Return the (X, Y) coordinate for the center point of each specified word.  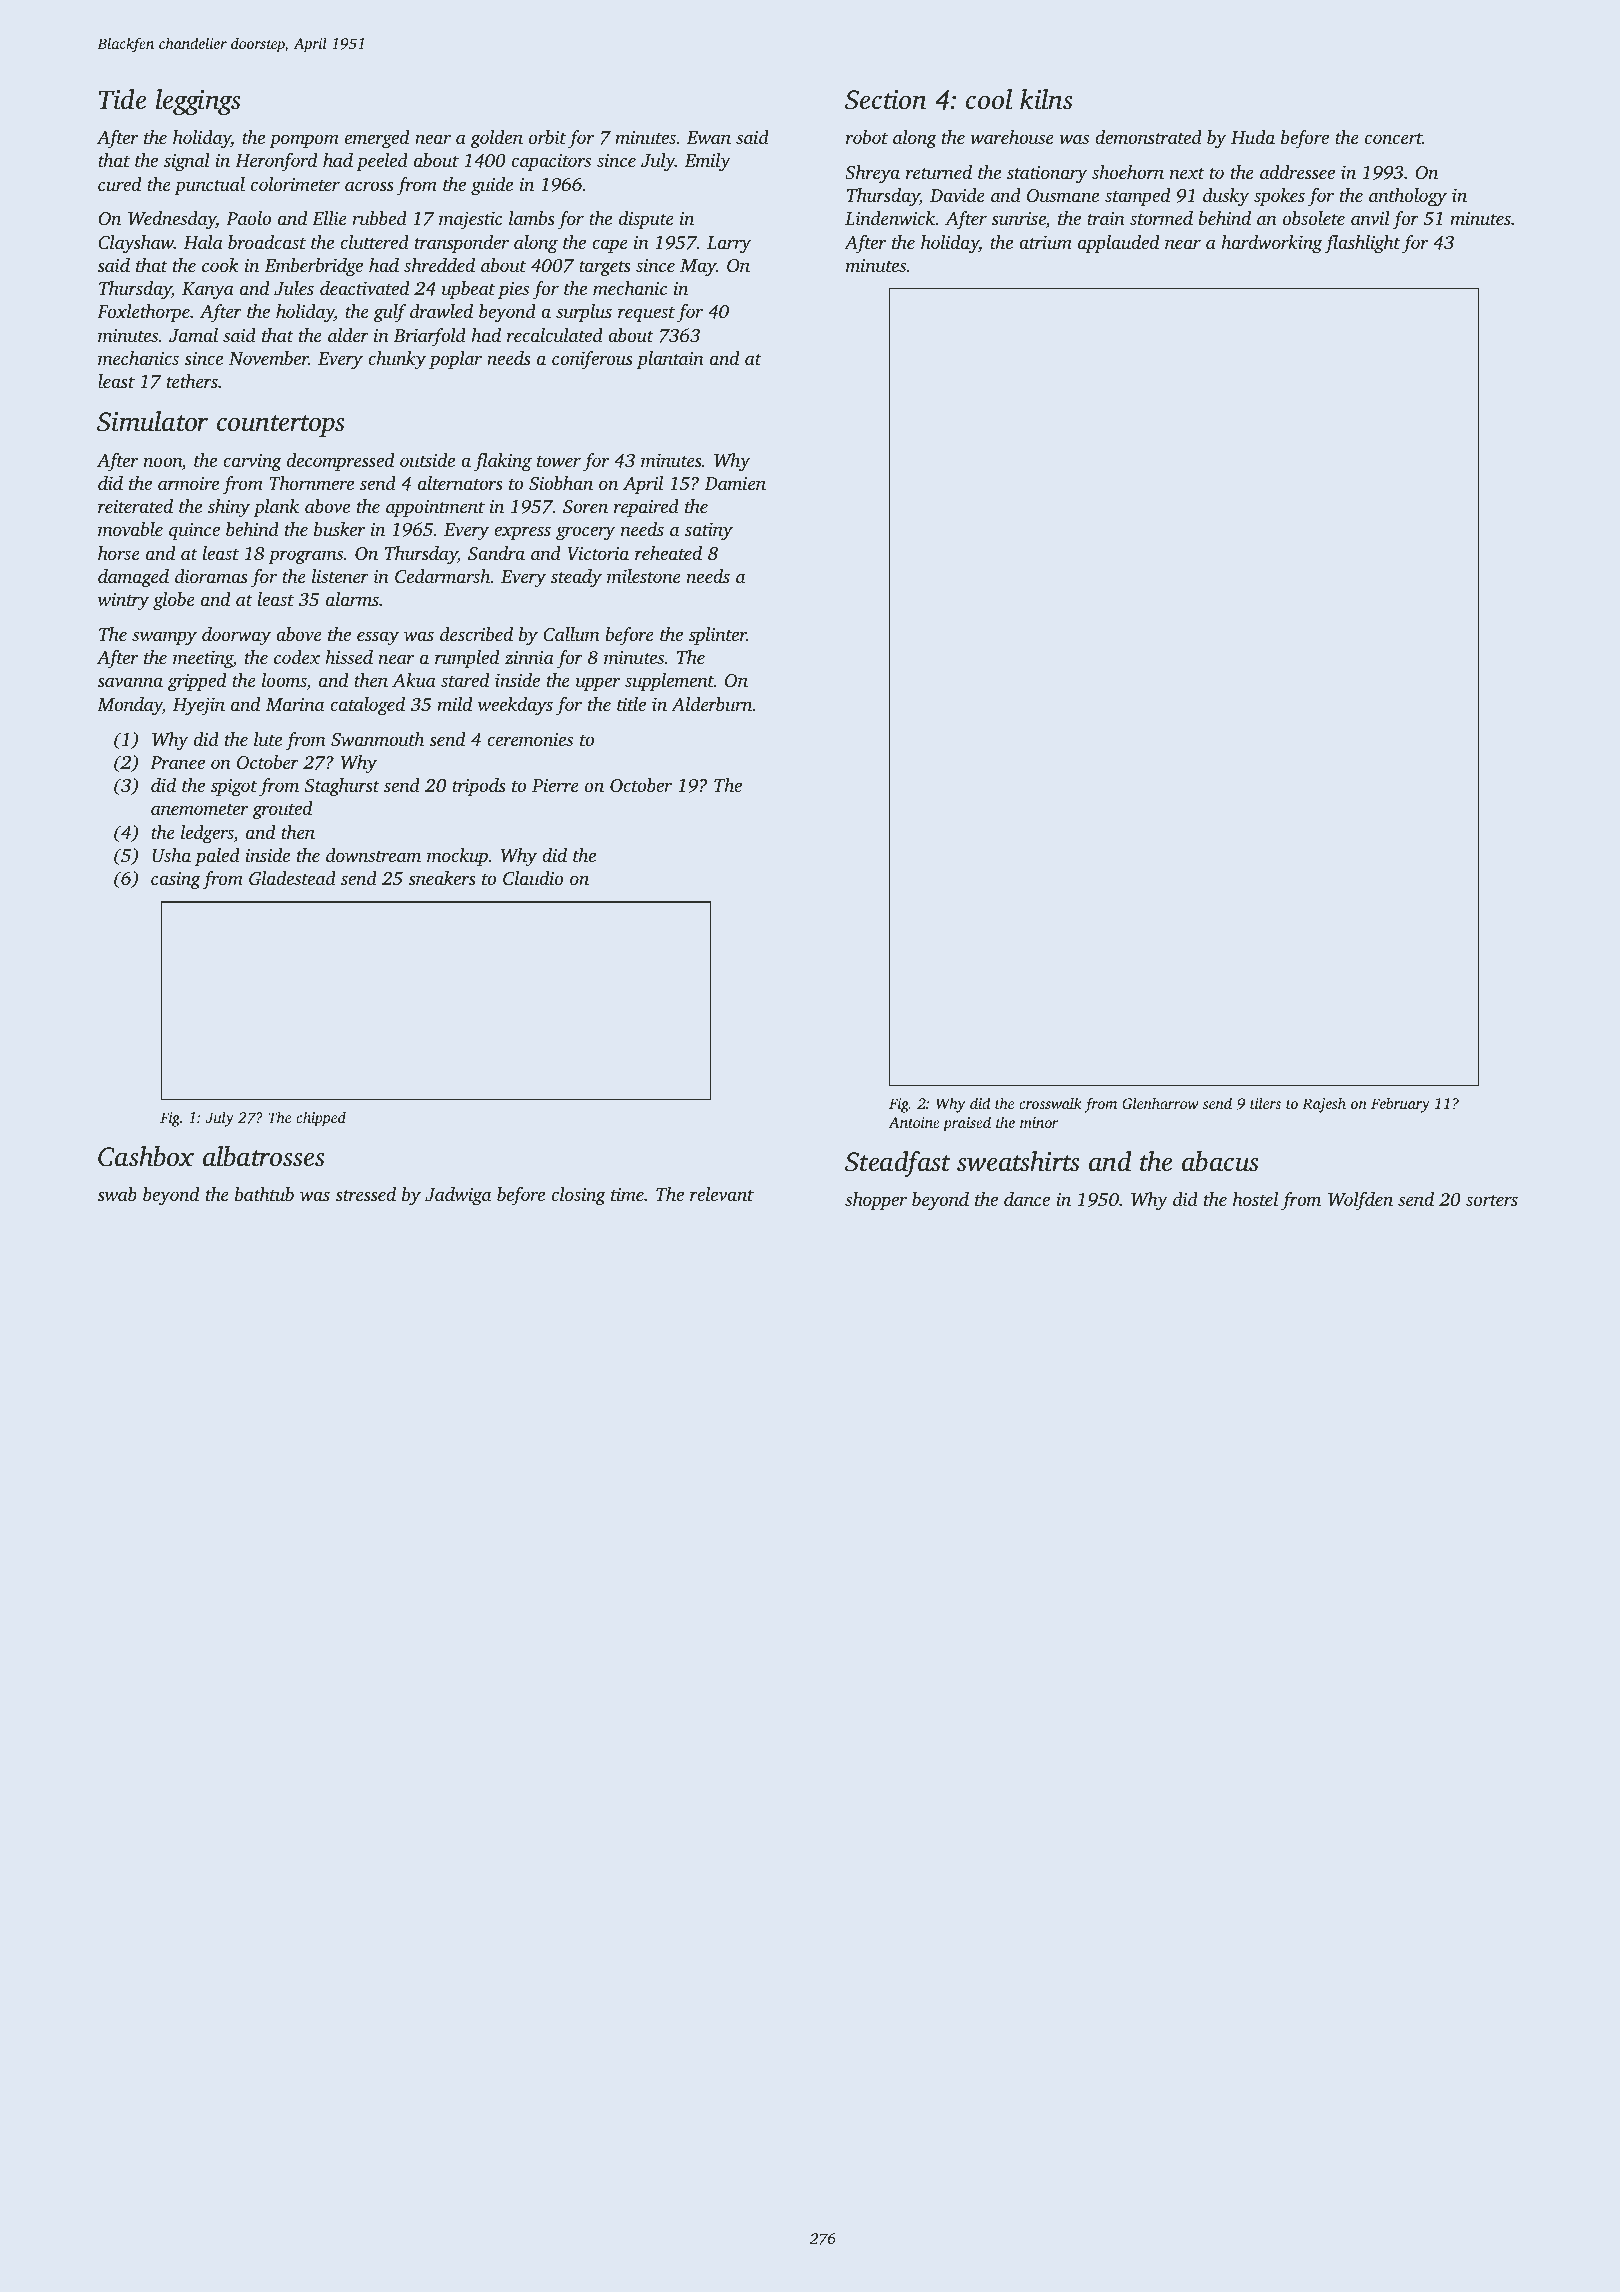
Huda (1253, 137)
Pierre (555, 785)
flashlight (1362, 244)
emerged (377, 139)
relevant (722, 1194)
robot (867, 137)
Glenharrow (1160, 1103)
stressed (365, 1194)
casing (176, 881)
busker (339, 529)
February (1400, 1105)
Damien (735, 483)
